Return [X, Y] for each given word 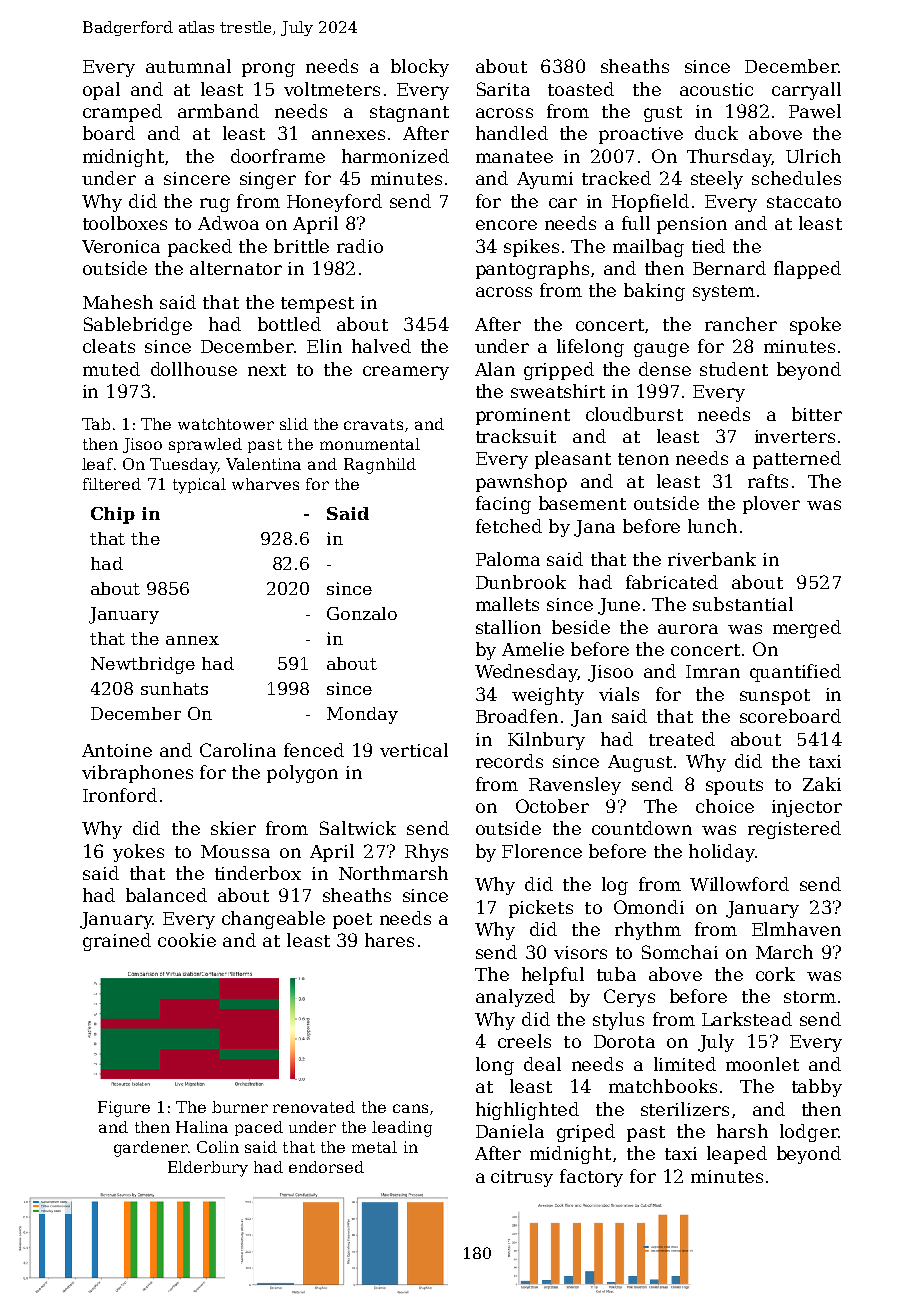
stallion [508, 627]
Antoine [117, 750]
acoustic [716, 89]
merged [807, 629]
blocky [420, 68]
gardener [151, 1149]
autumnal [188, 66]
